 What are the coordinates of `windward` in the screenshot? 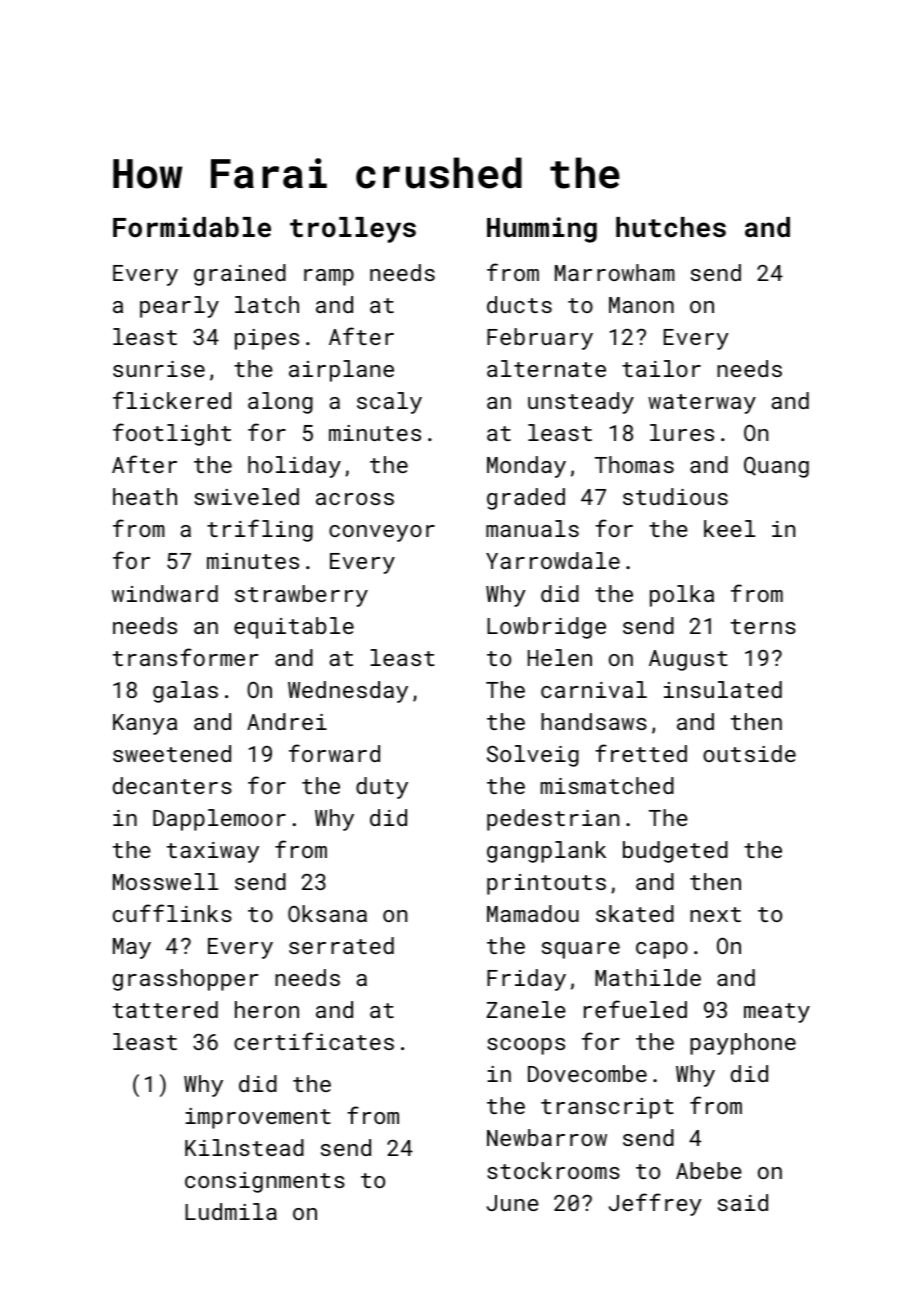 It's located at (165, 593).
